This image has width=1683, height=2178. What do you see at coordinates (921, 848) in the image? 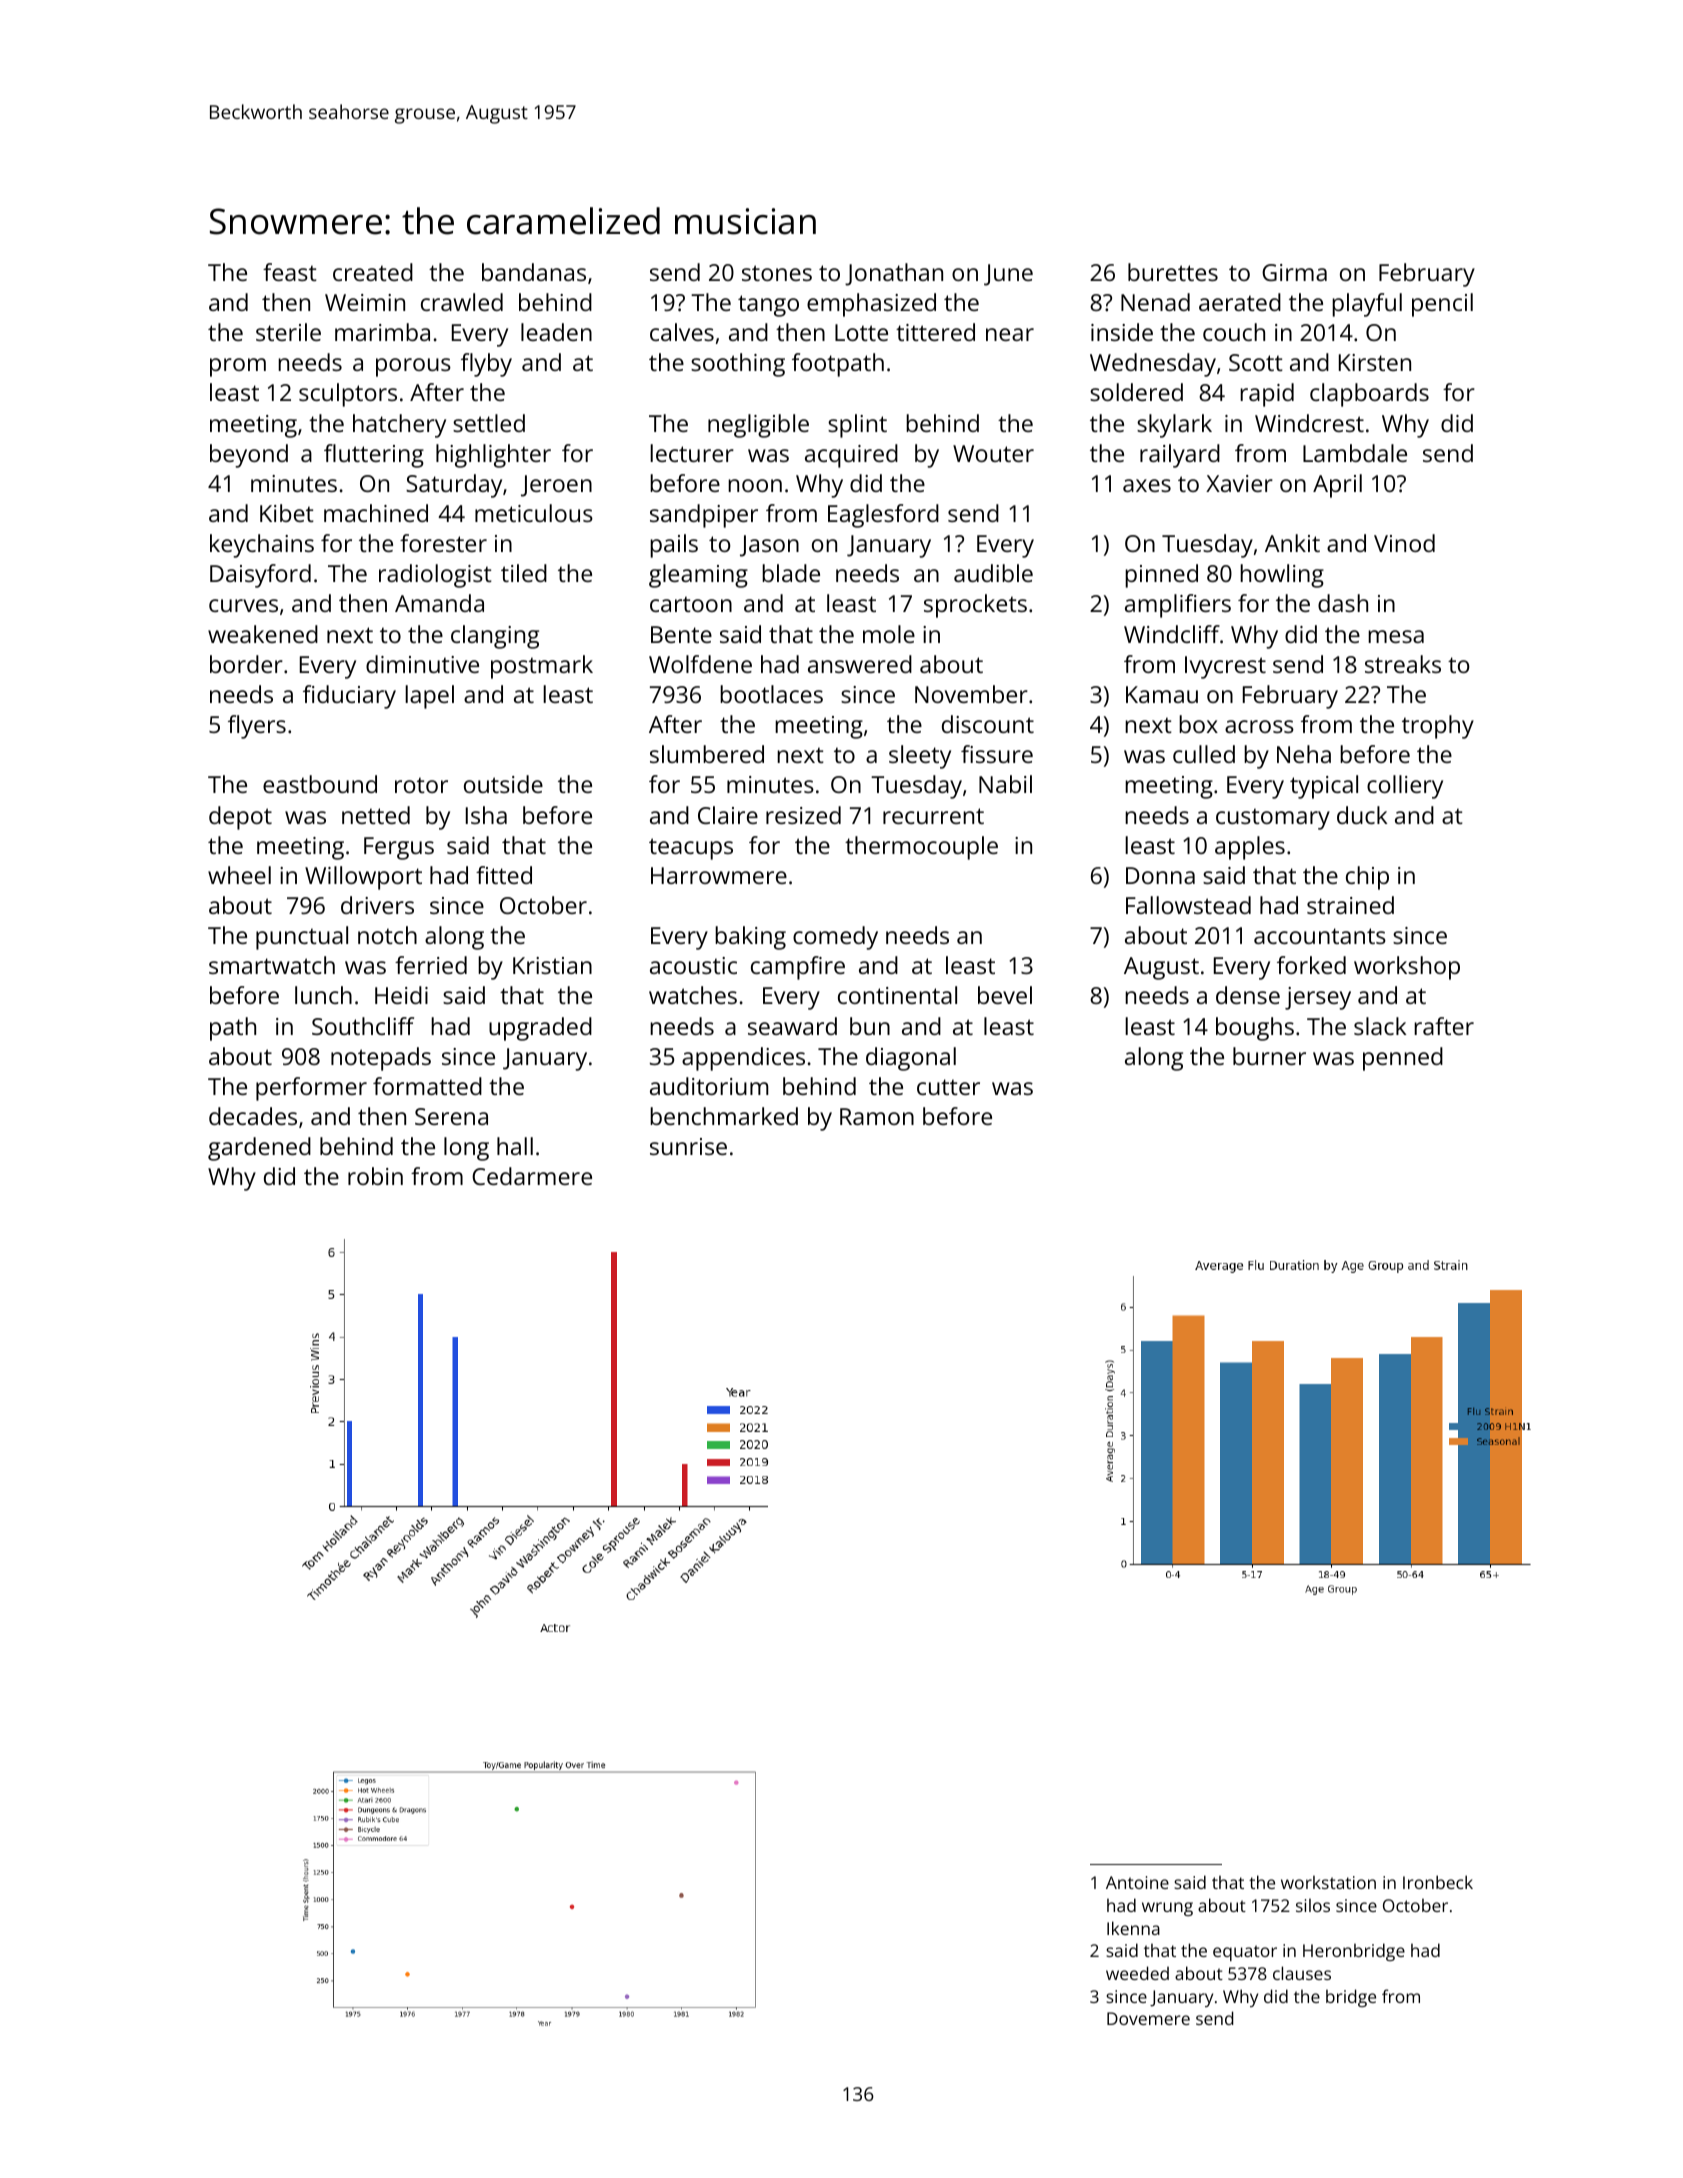
I see `thermocouple` at bounding box center [921, 848].
